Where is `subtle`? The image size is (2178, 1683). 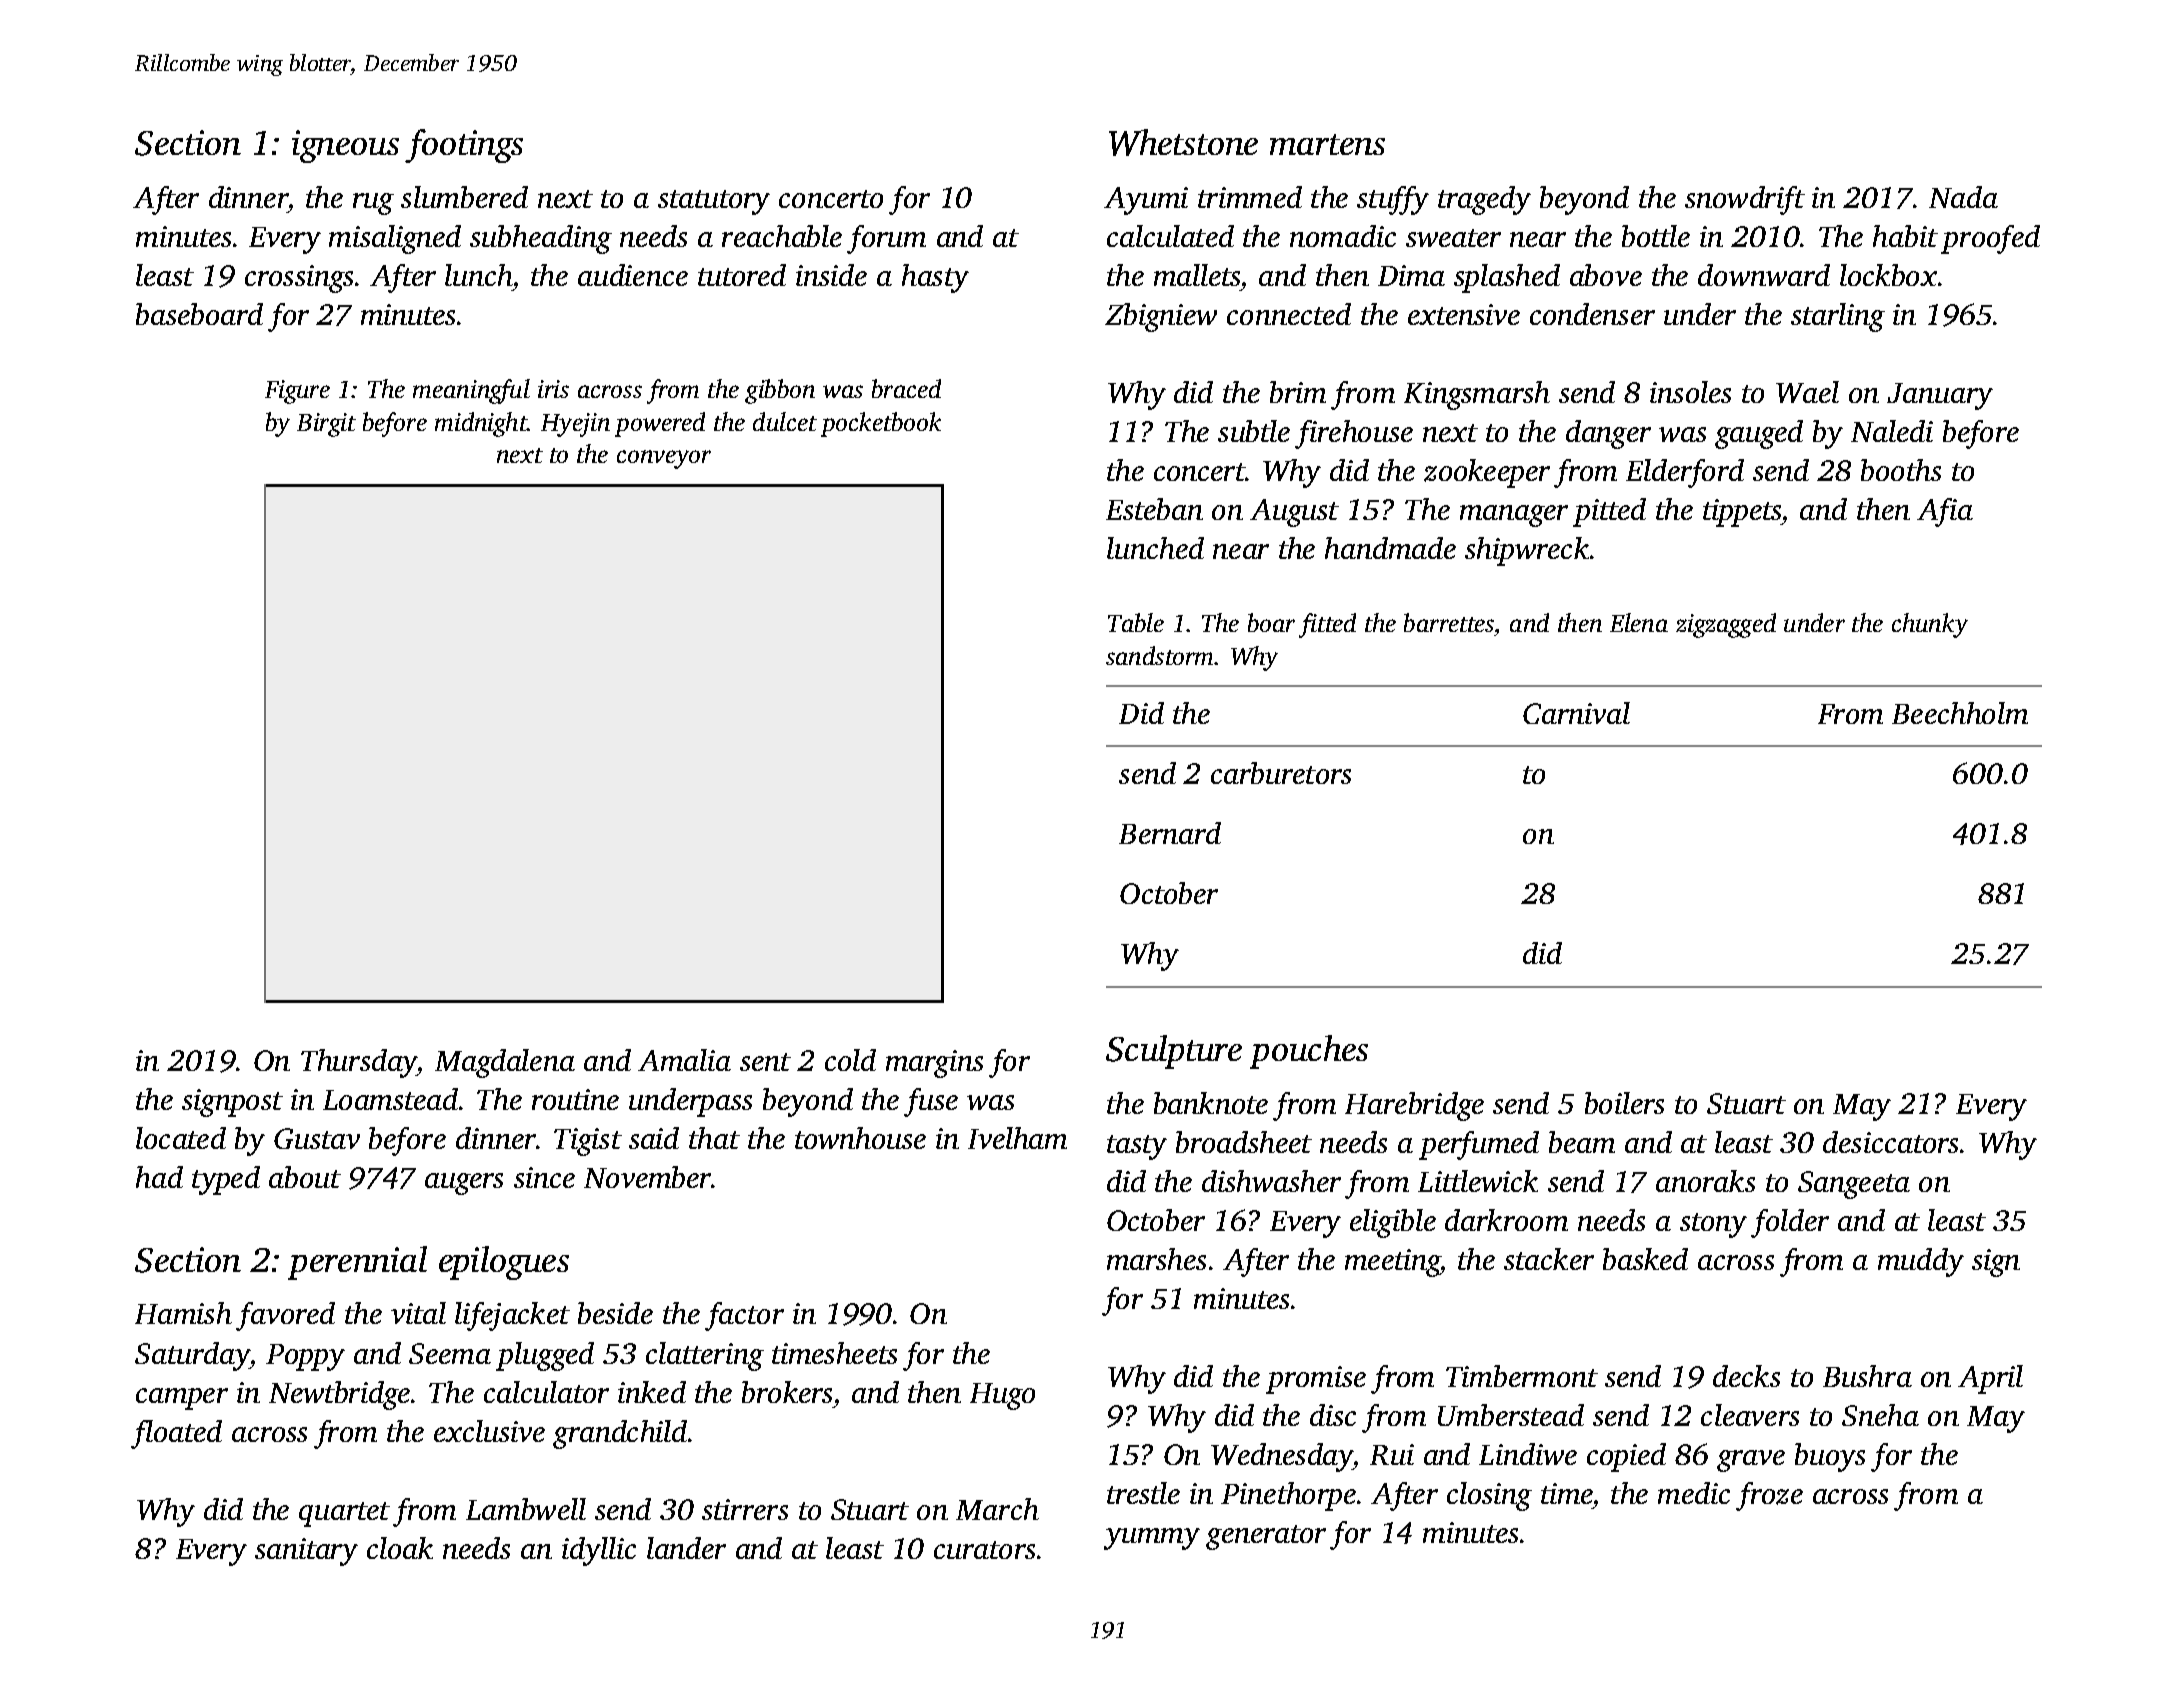
subtle is located at coordinates (1254, 431).
